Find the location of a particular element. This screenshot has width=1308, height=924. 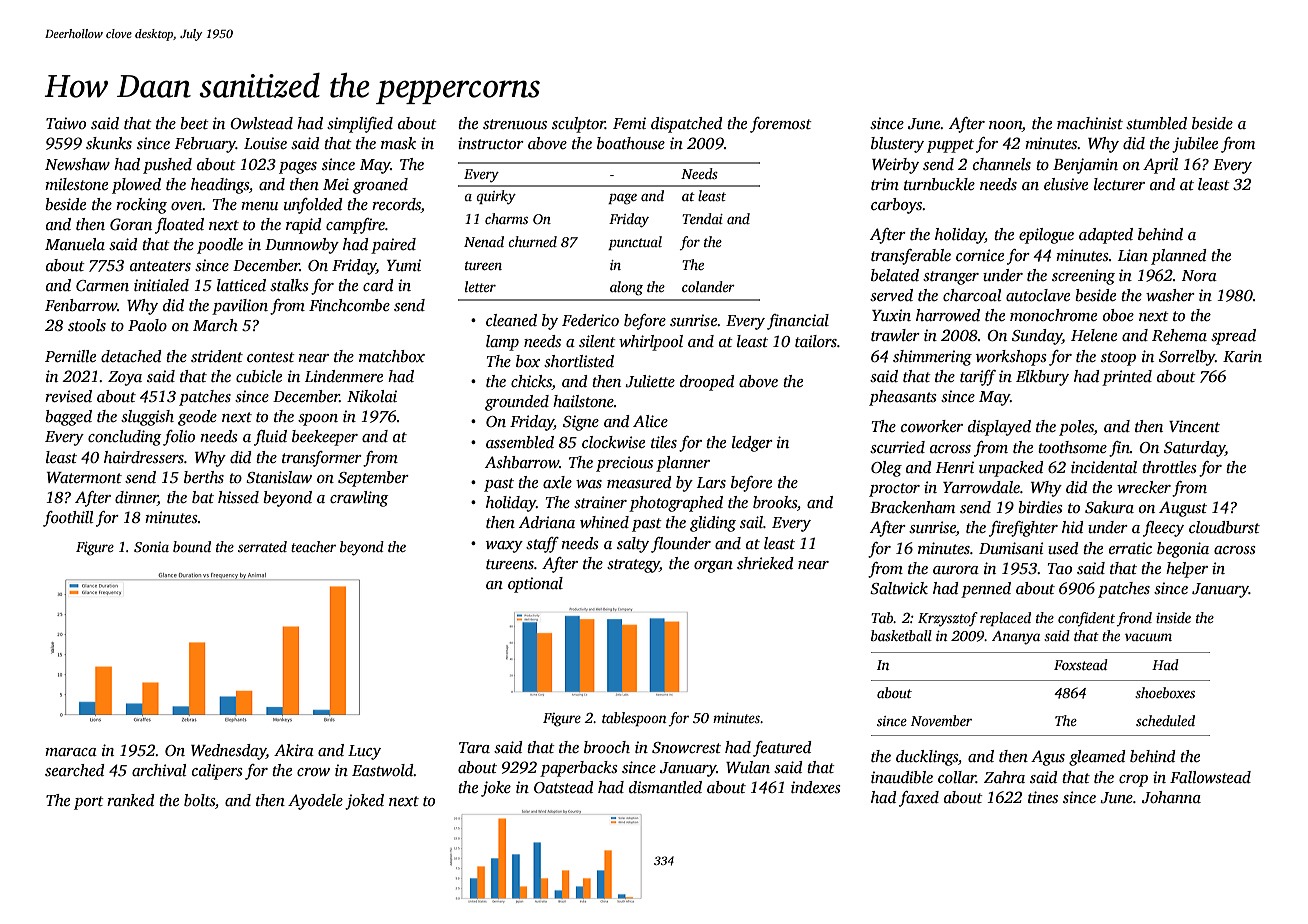

quirky is located at coordinates (496, 197).
